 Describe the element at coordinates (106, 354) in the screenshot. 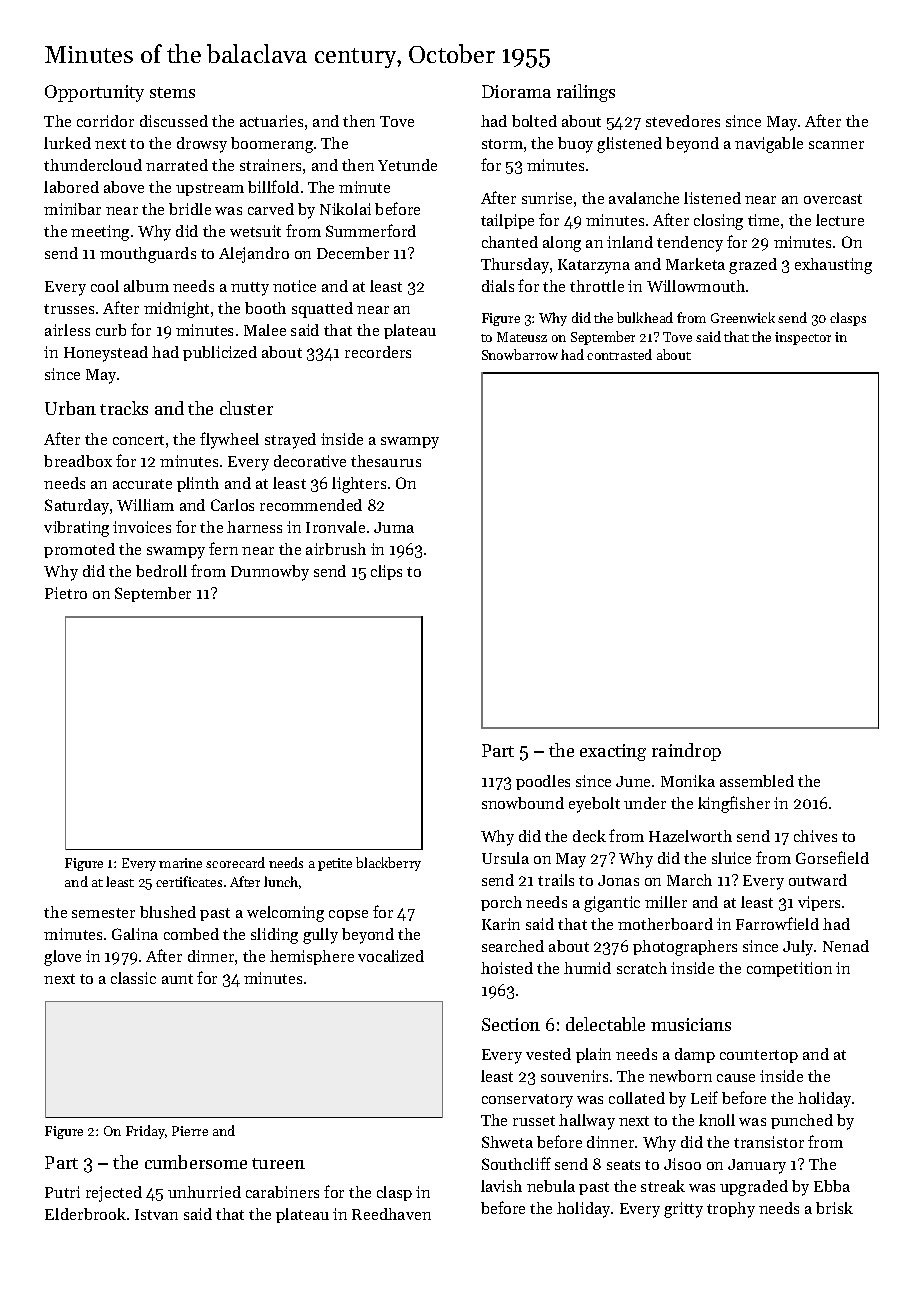

I see `Honeystead` at that location.
